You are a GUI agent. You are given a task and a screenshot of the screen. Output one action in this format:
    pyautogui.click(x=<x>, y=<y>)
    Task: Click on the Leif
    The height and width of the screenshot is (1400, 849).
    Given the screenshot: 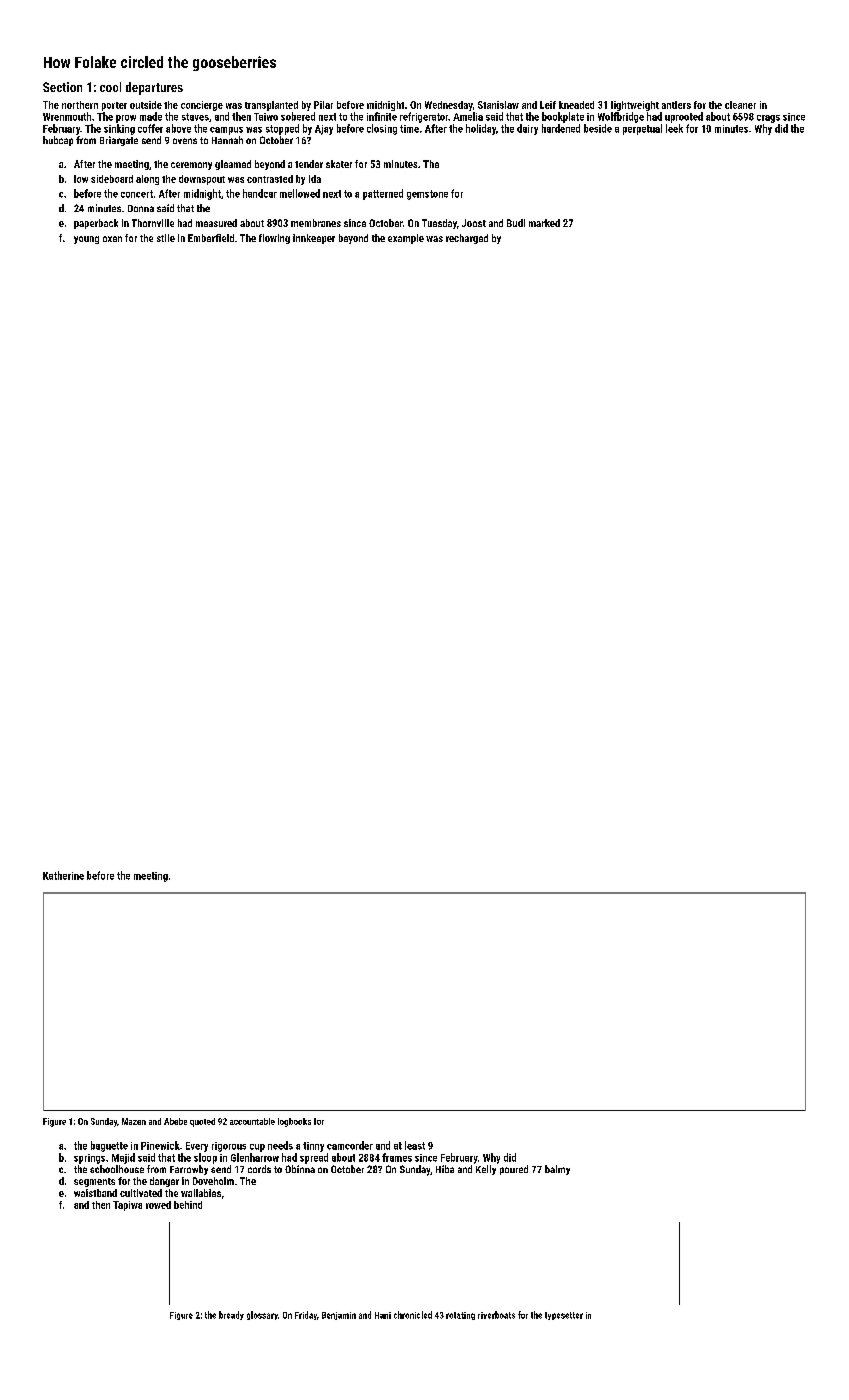 What is the action you would take?
    pyautogui.click(x=548, y=105)
